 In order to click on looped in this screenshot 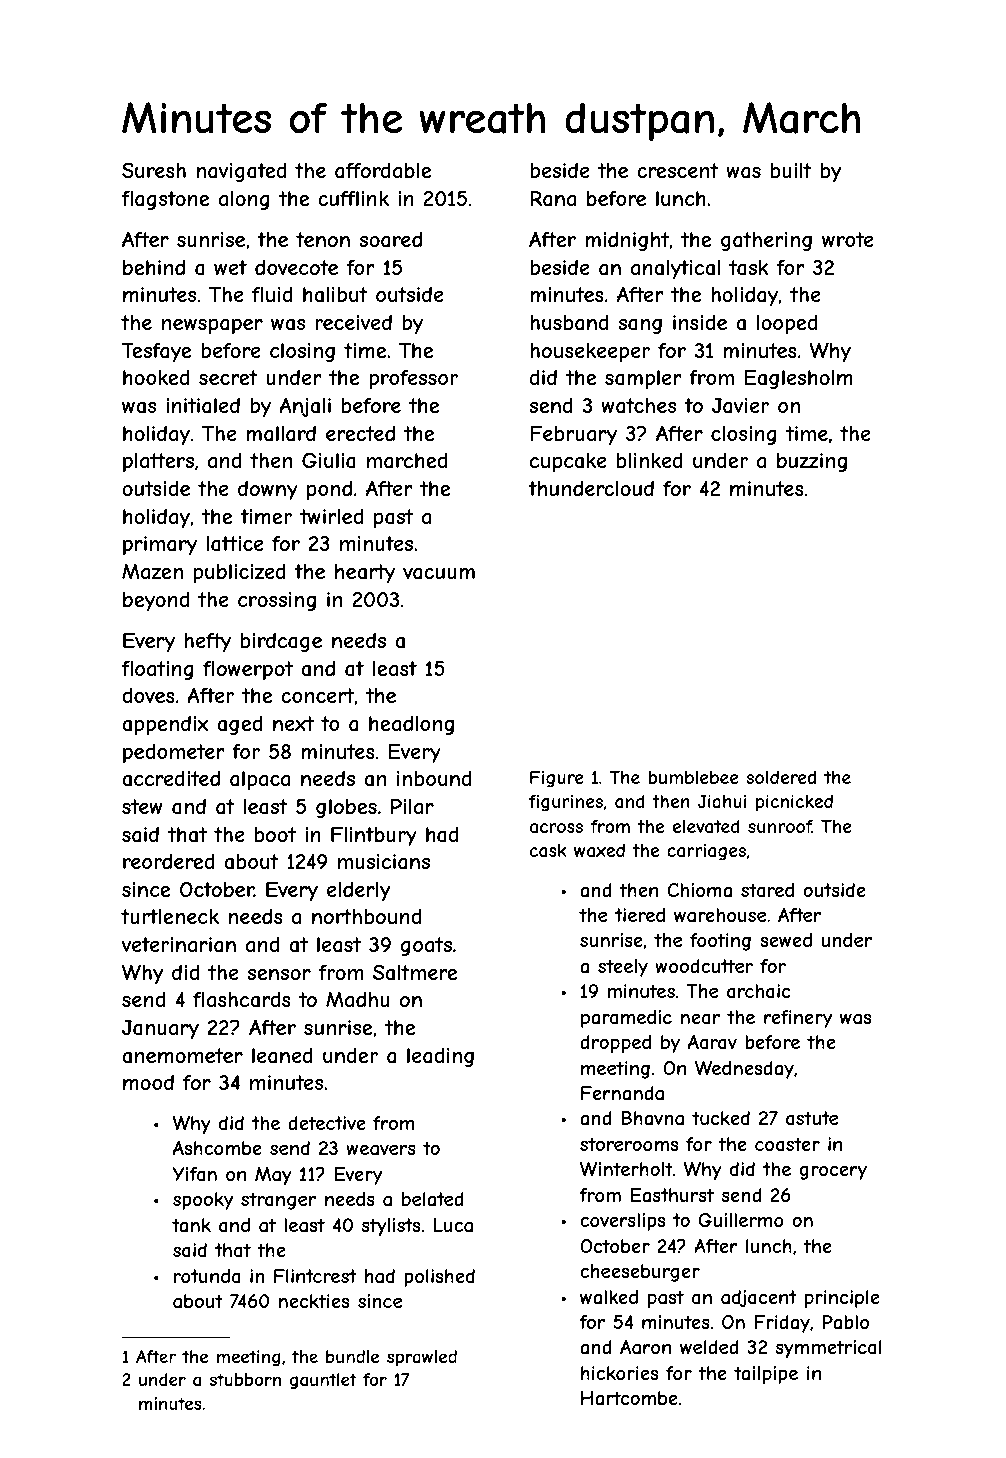, I will do `click(787, 324)`.
